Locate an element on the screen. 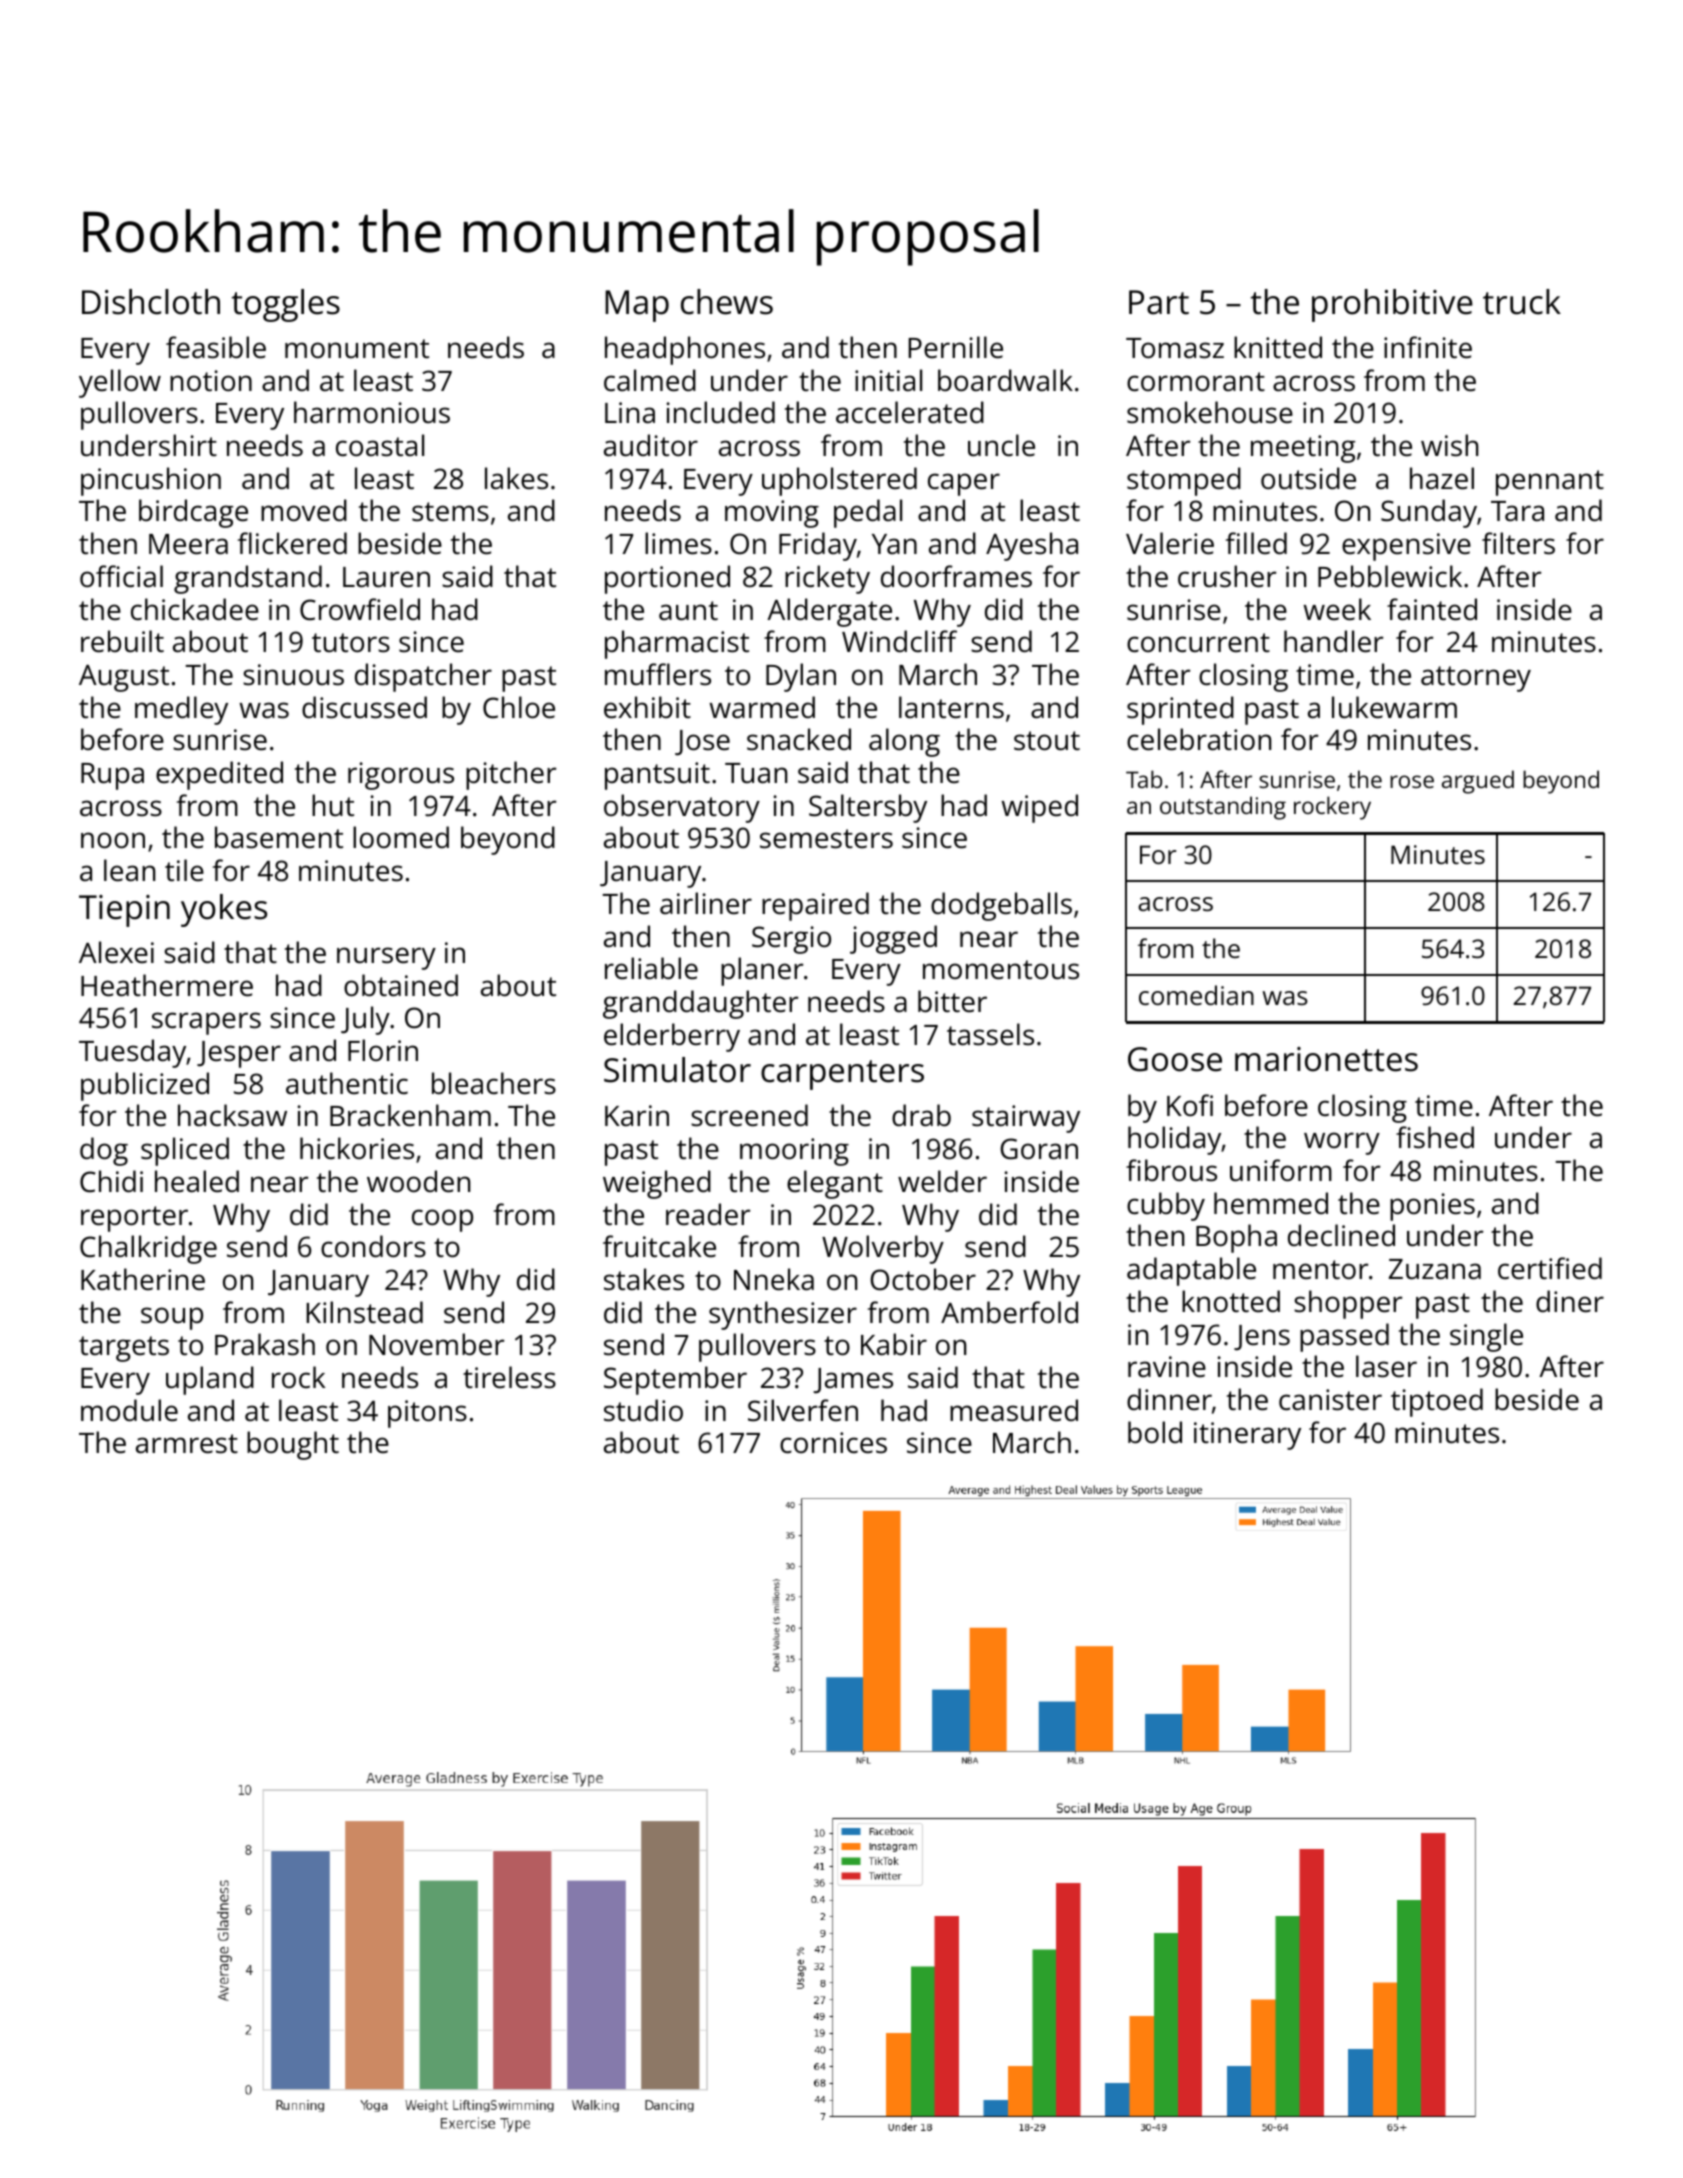 This screenshot has height=2178, width=1683. Kilnstead is located at coordinates (364, 1312).
